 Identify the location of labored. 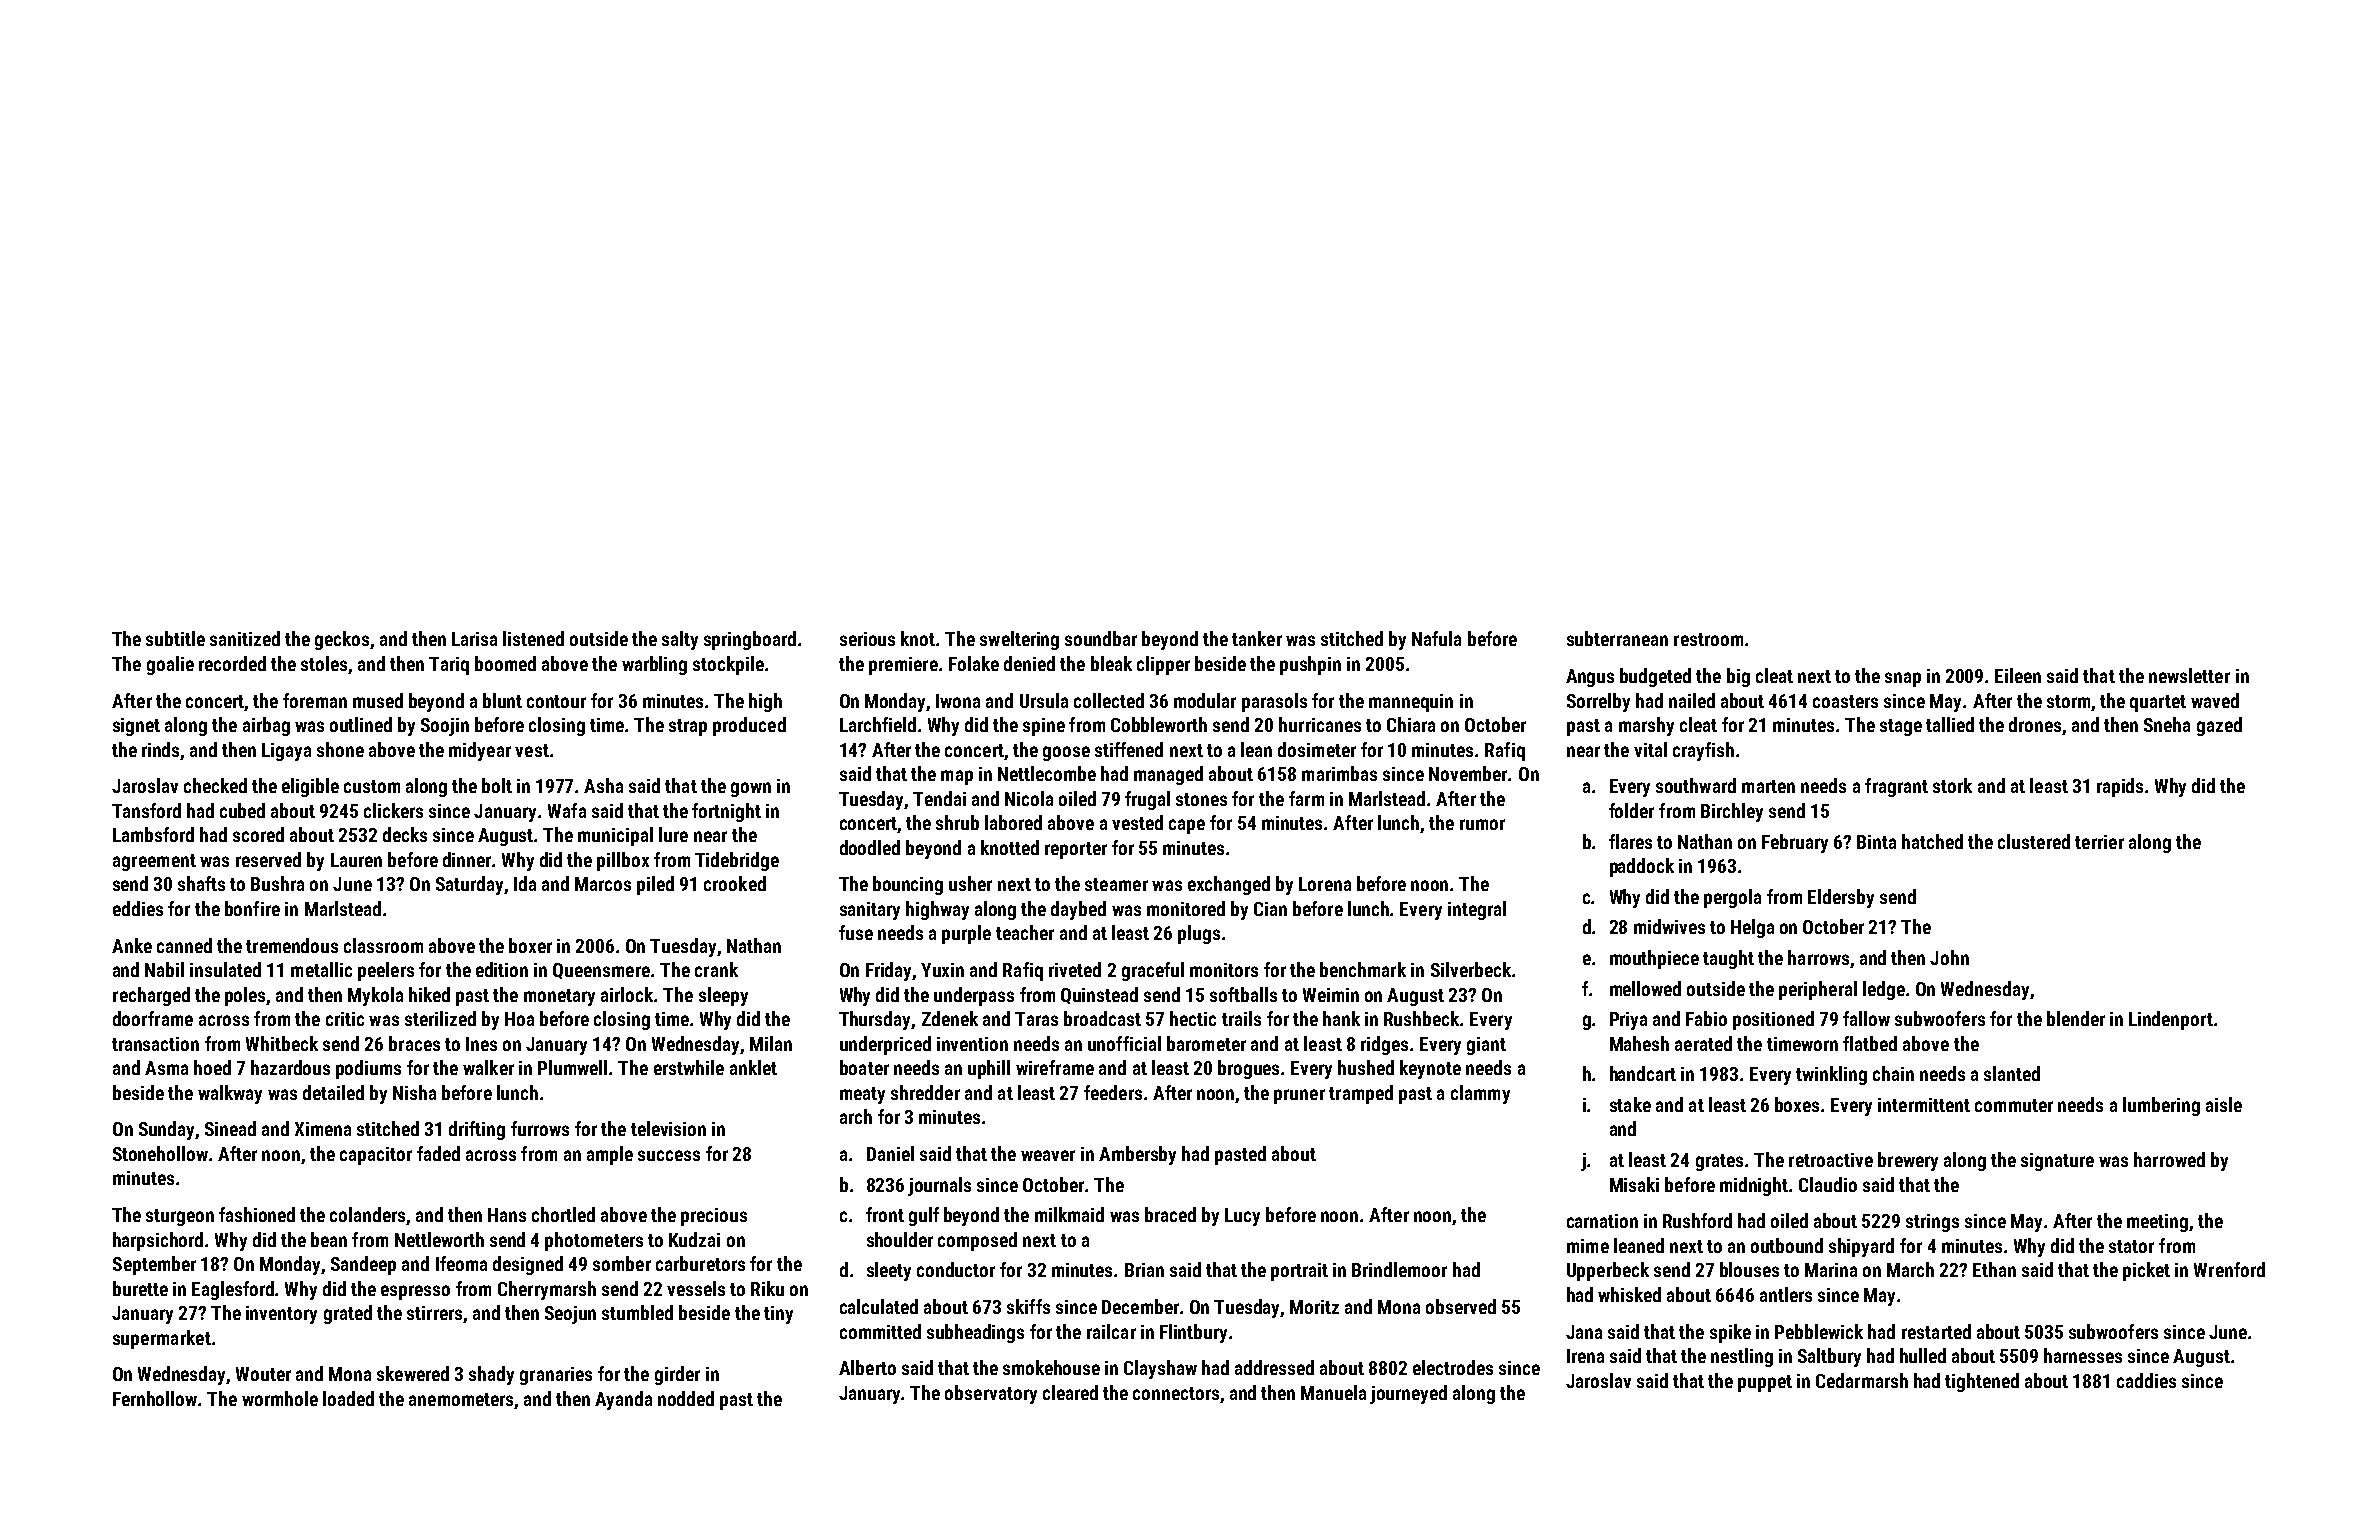
(1013, 822).
